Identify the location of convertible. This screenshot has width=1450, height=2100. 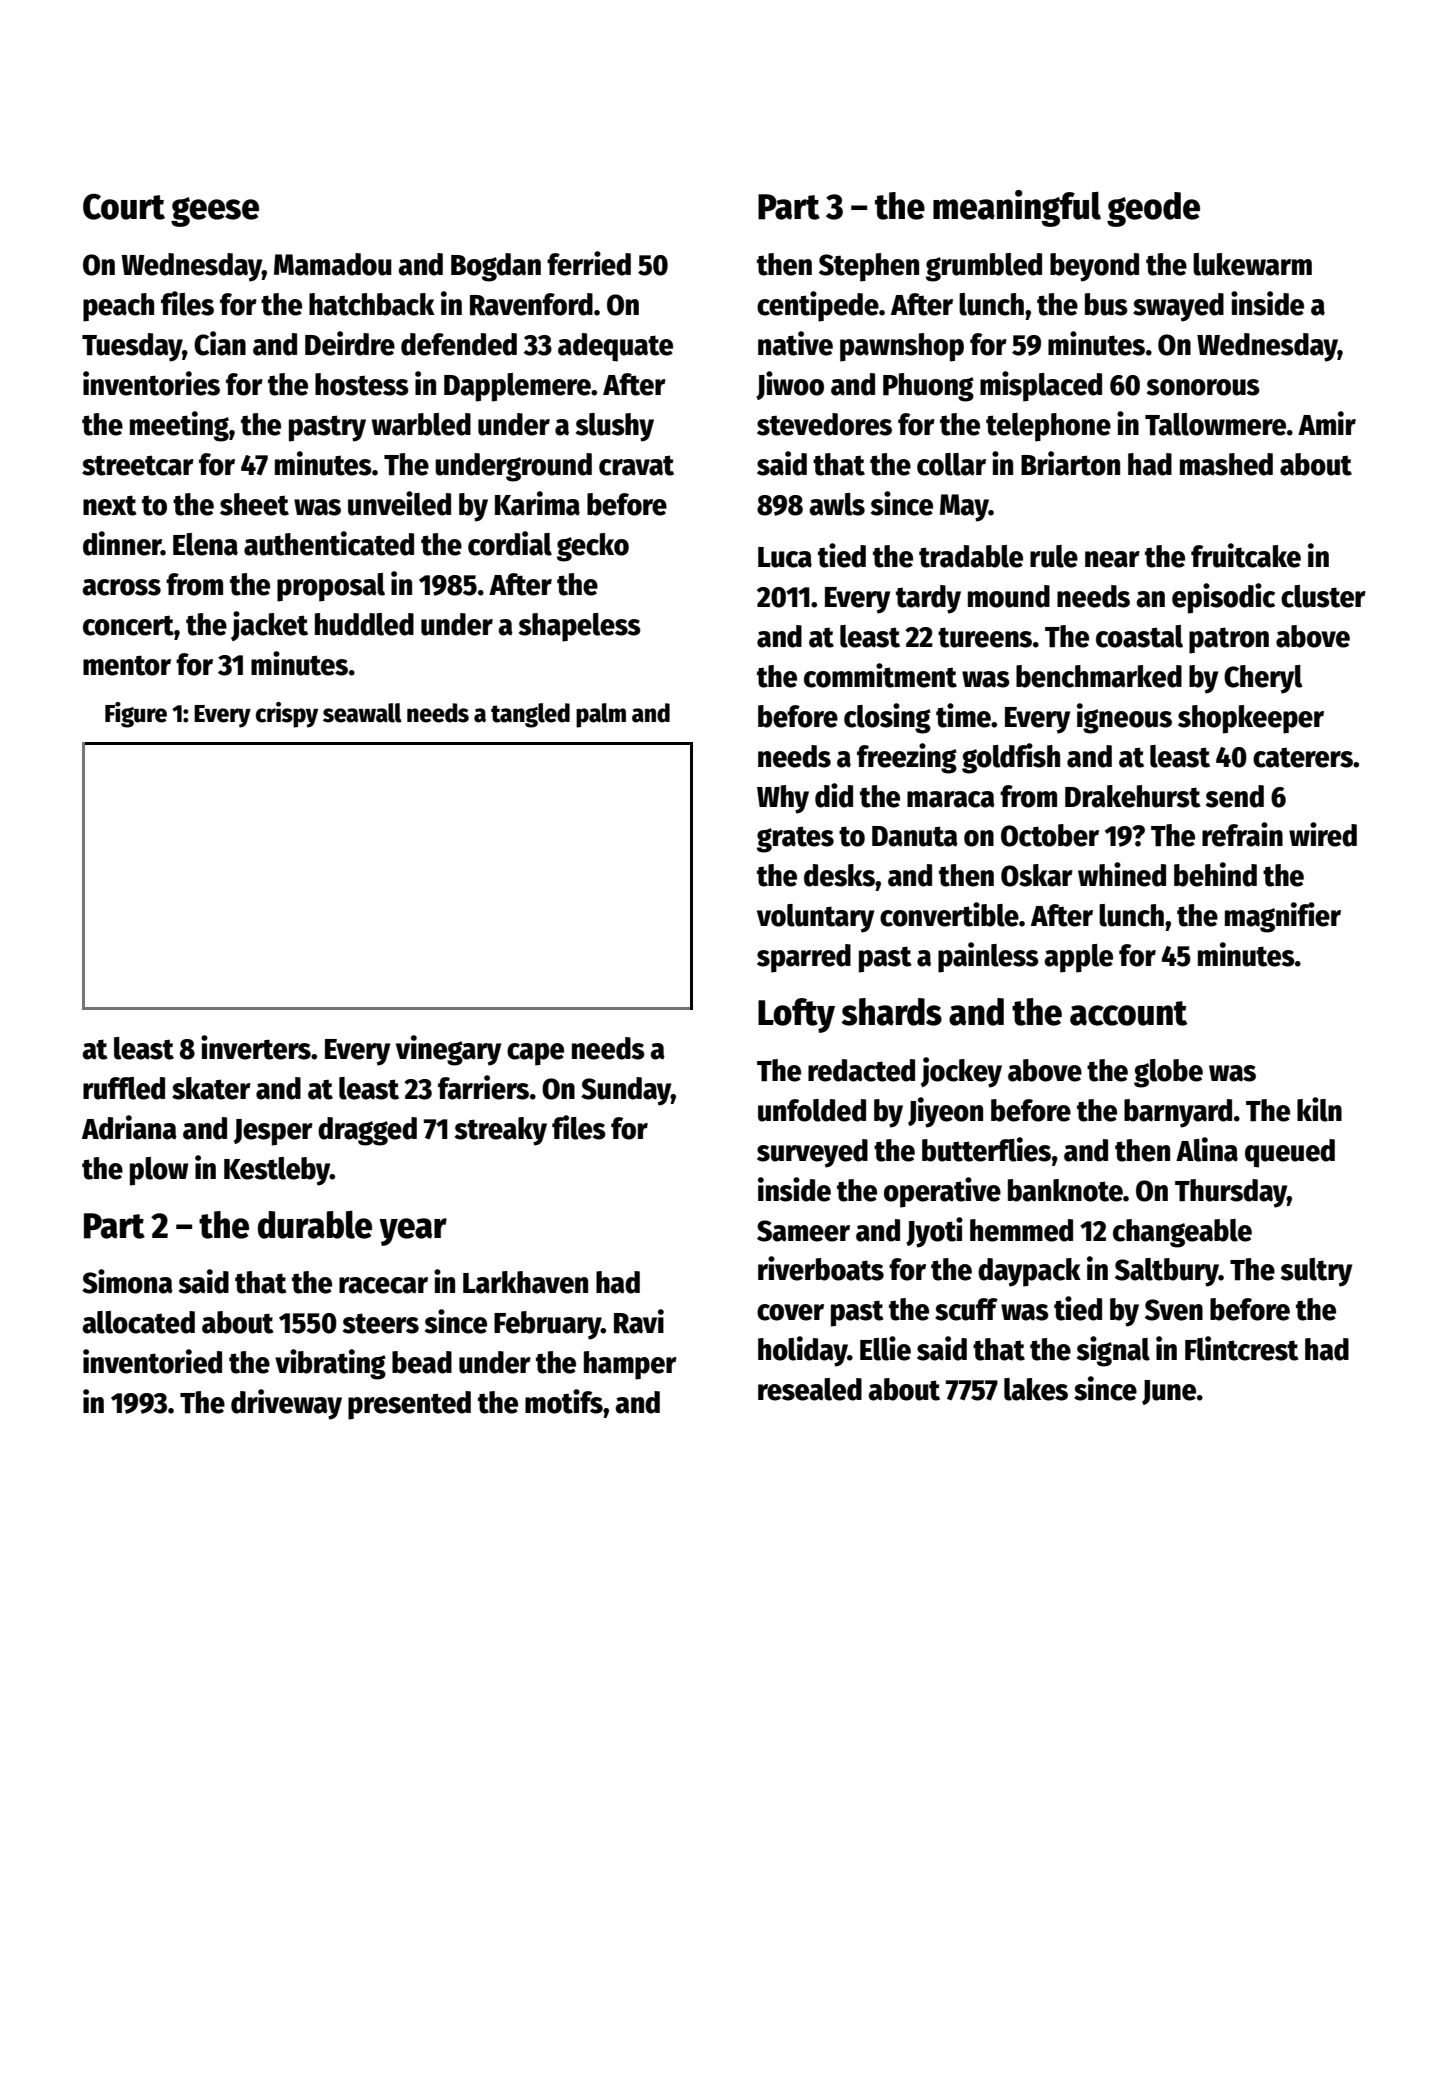
(949, 914).
